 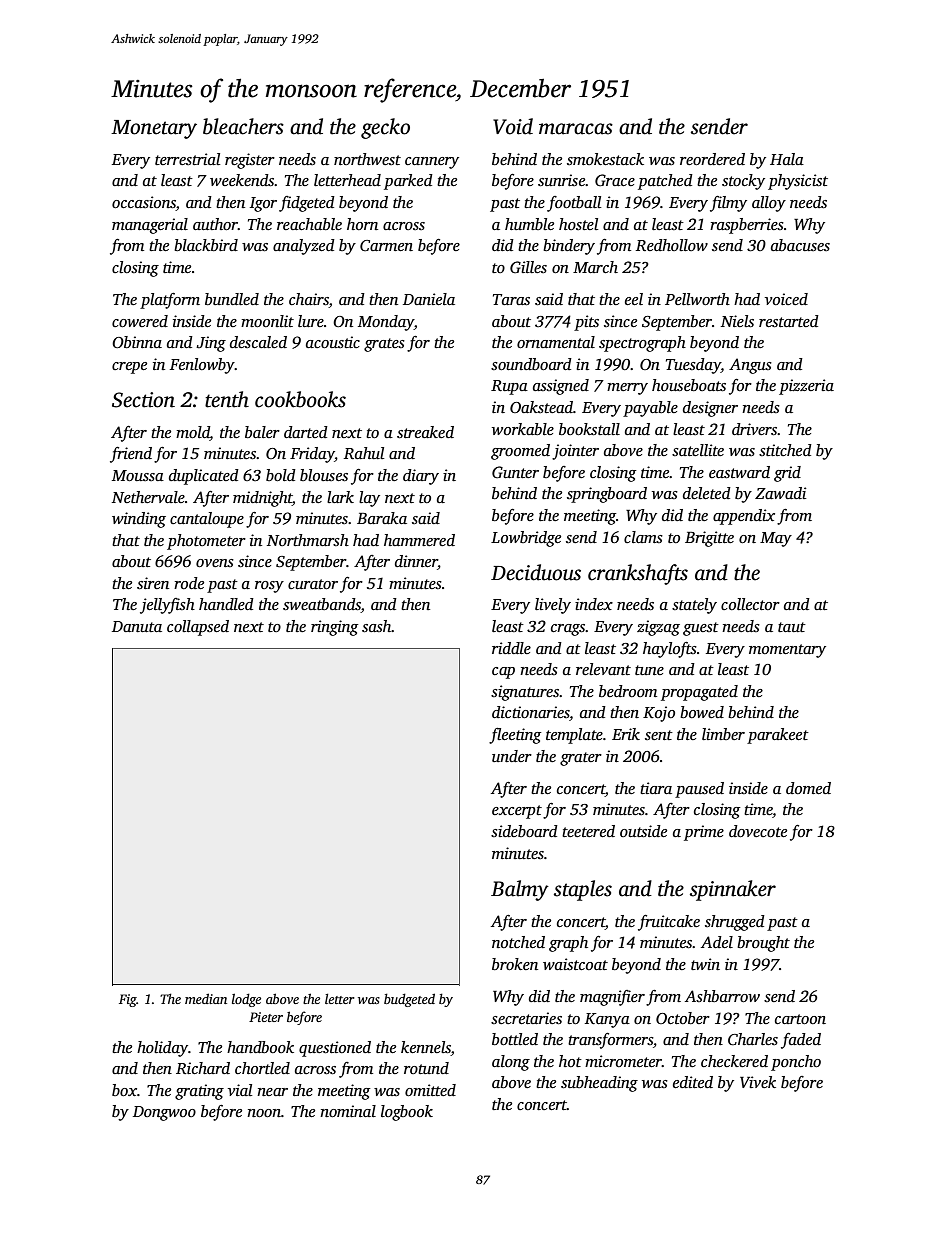 What do you see at coordinates (701, 629) in the screenshot?
I see `guest` at bounding box center [701, 629].
